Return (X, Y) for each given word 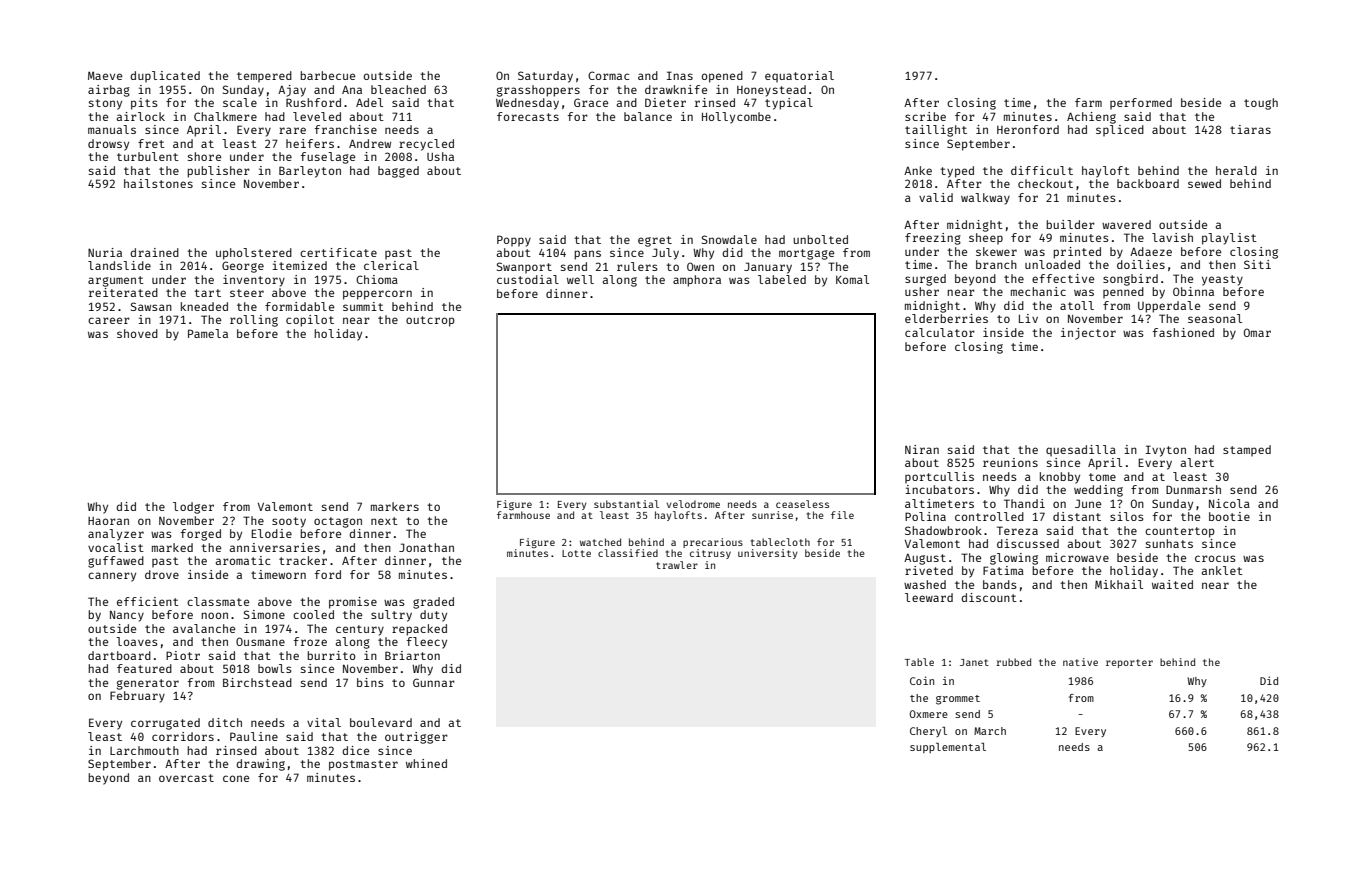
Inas (680, 75)
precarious (713, 543)
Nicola (1229, 503)
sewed (1204, 183)
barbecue (327, 75)
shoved (137, 333)
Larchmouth (144, 750)
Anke (918, 170)
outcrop (430, 321)
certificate (338, 252)
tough (1261, 104)
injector (1088, 334)
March (990, 731)
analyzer (116, 535)
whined (426, 763)
